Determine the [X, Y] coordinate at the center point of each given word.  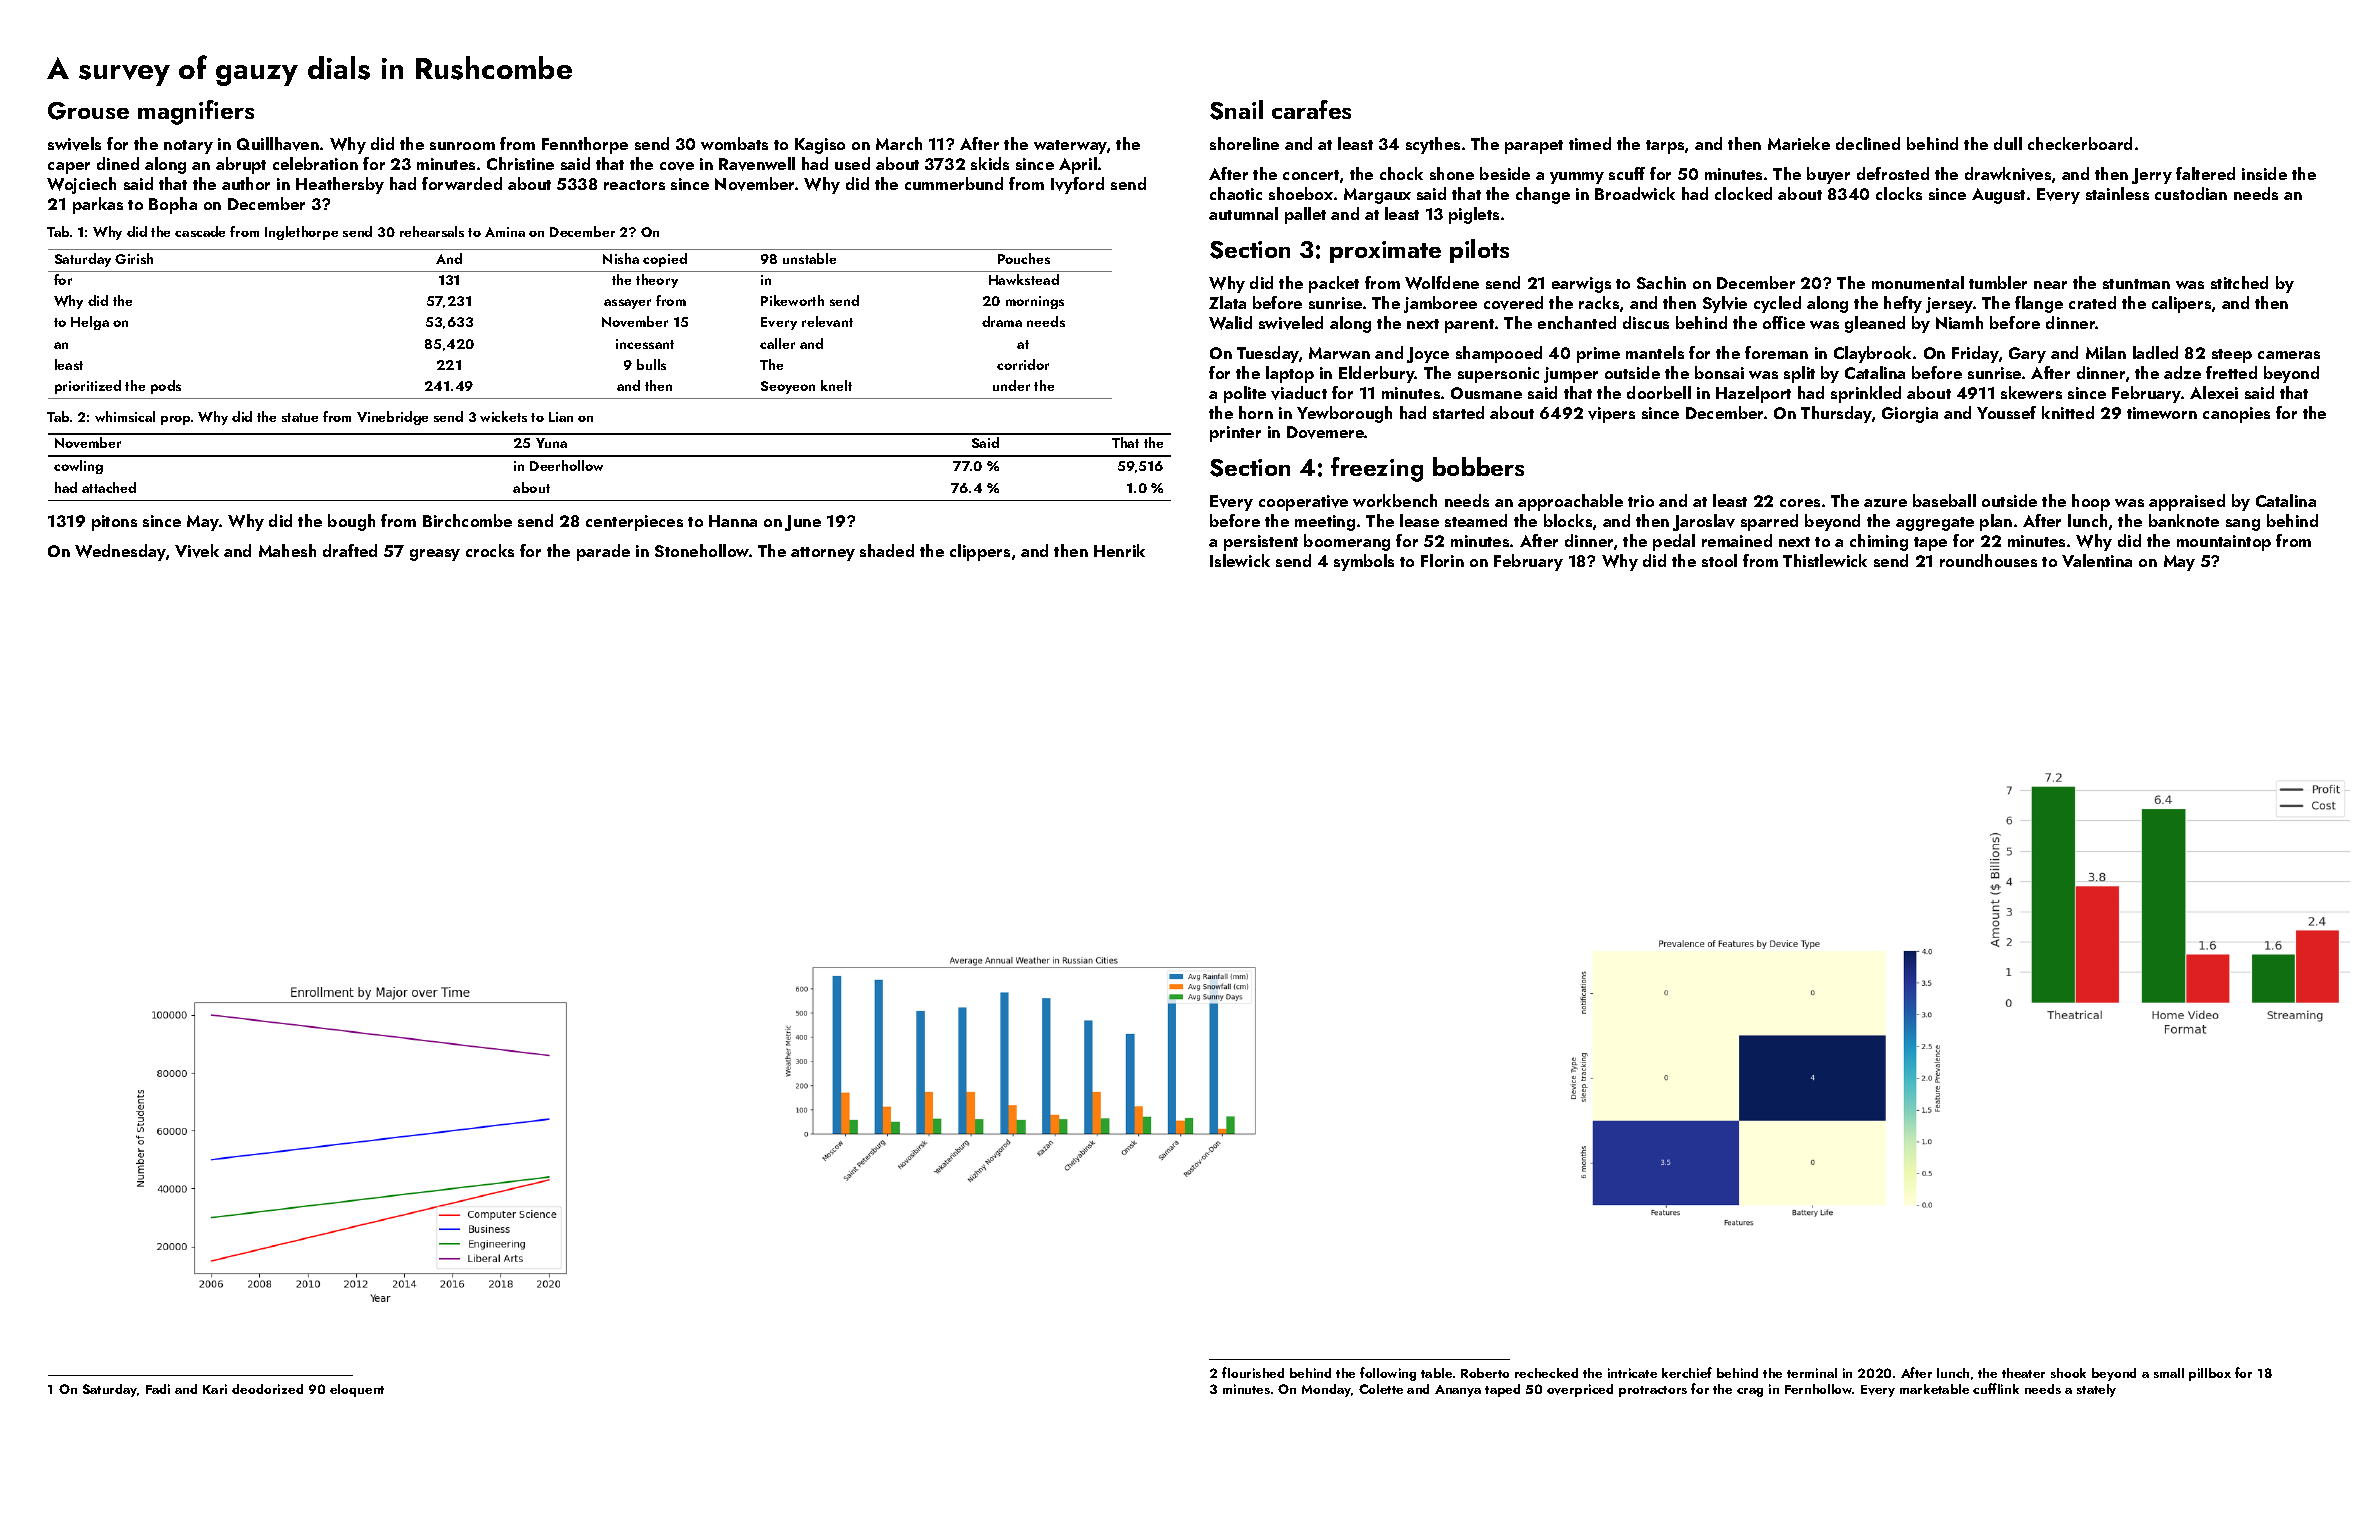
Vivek [197, 551]
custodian [2191, 193]
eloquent [357, 1390]
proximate [1385, 252]
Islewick [1240, 560]
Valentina [2097, 560]
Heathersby [340, 185]
